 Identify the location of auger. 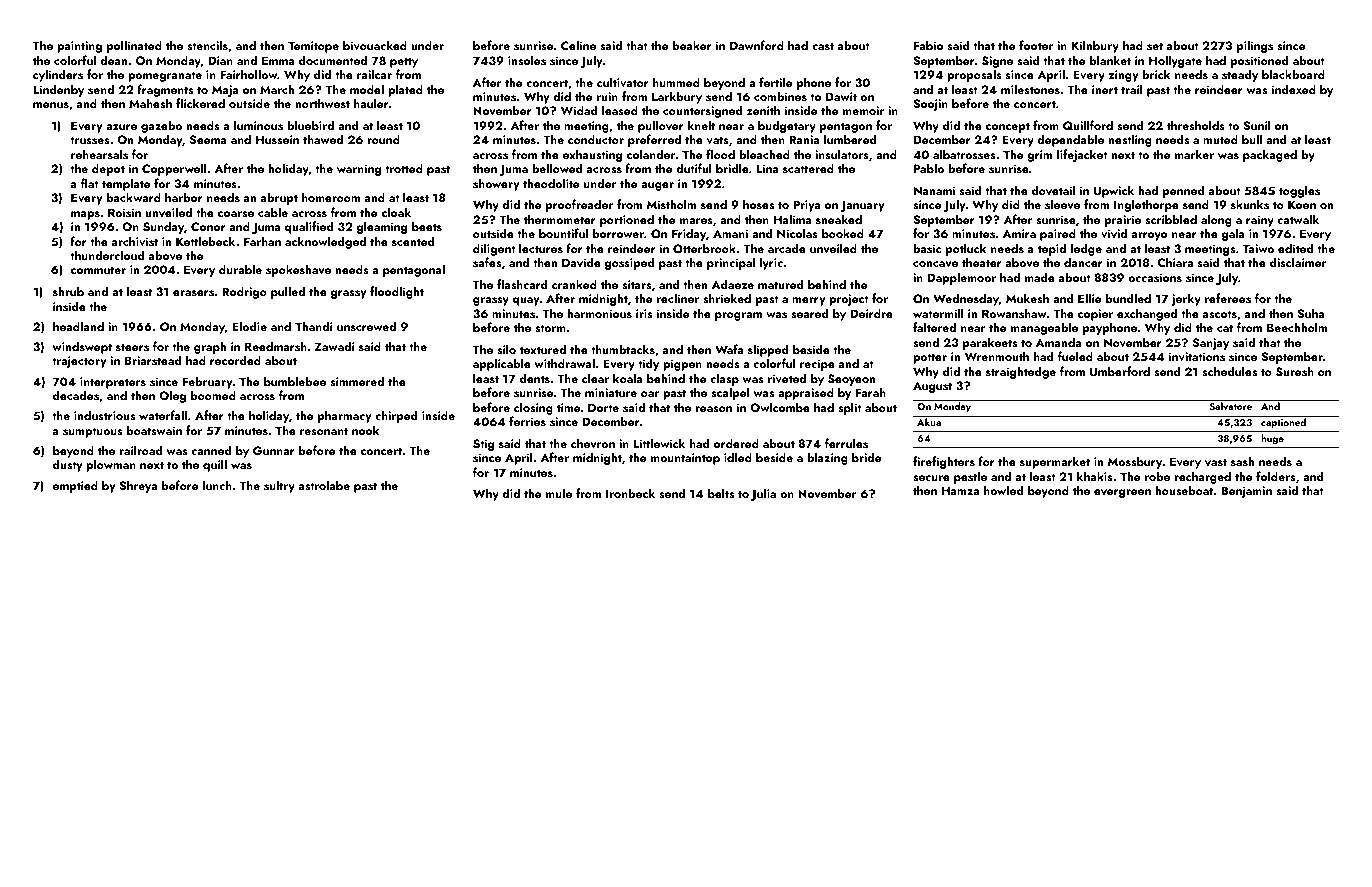
(657, 186).
